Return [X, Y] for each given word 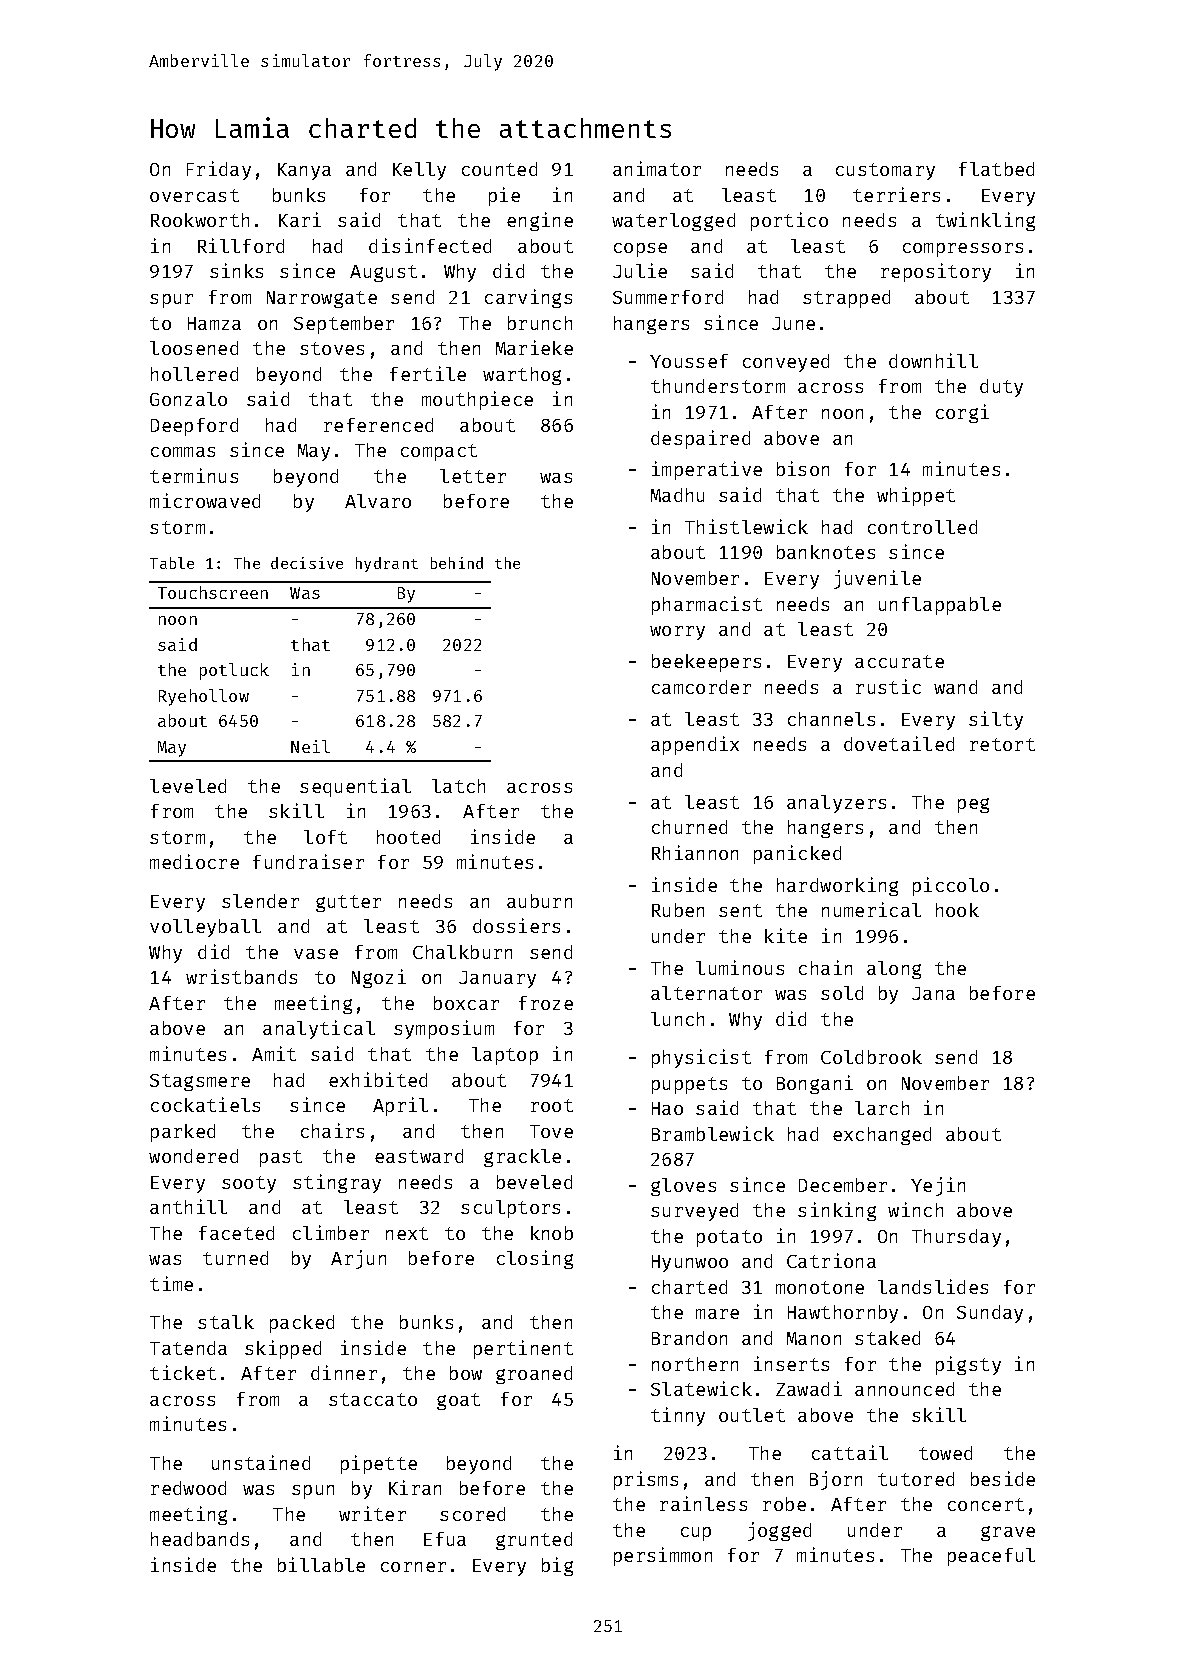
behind [457, 563]
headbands [200, 1539]
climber [331, 1232]
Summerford [668, 297]
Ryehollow [204, 697]
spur [171, 301]
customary [885, 171]
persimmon [663, 1556]
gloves [683, 1187]
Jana [933, 993]
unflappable [940, 606]
